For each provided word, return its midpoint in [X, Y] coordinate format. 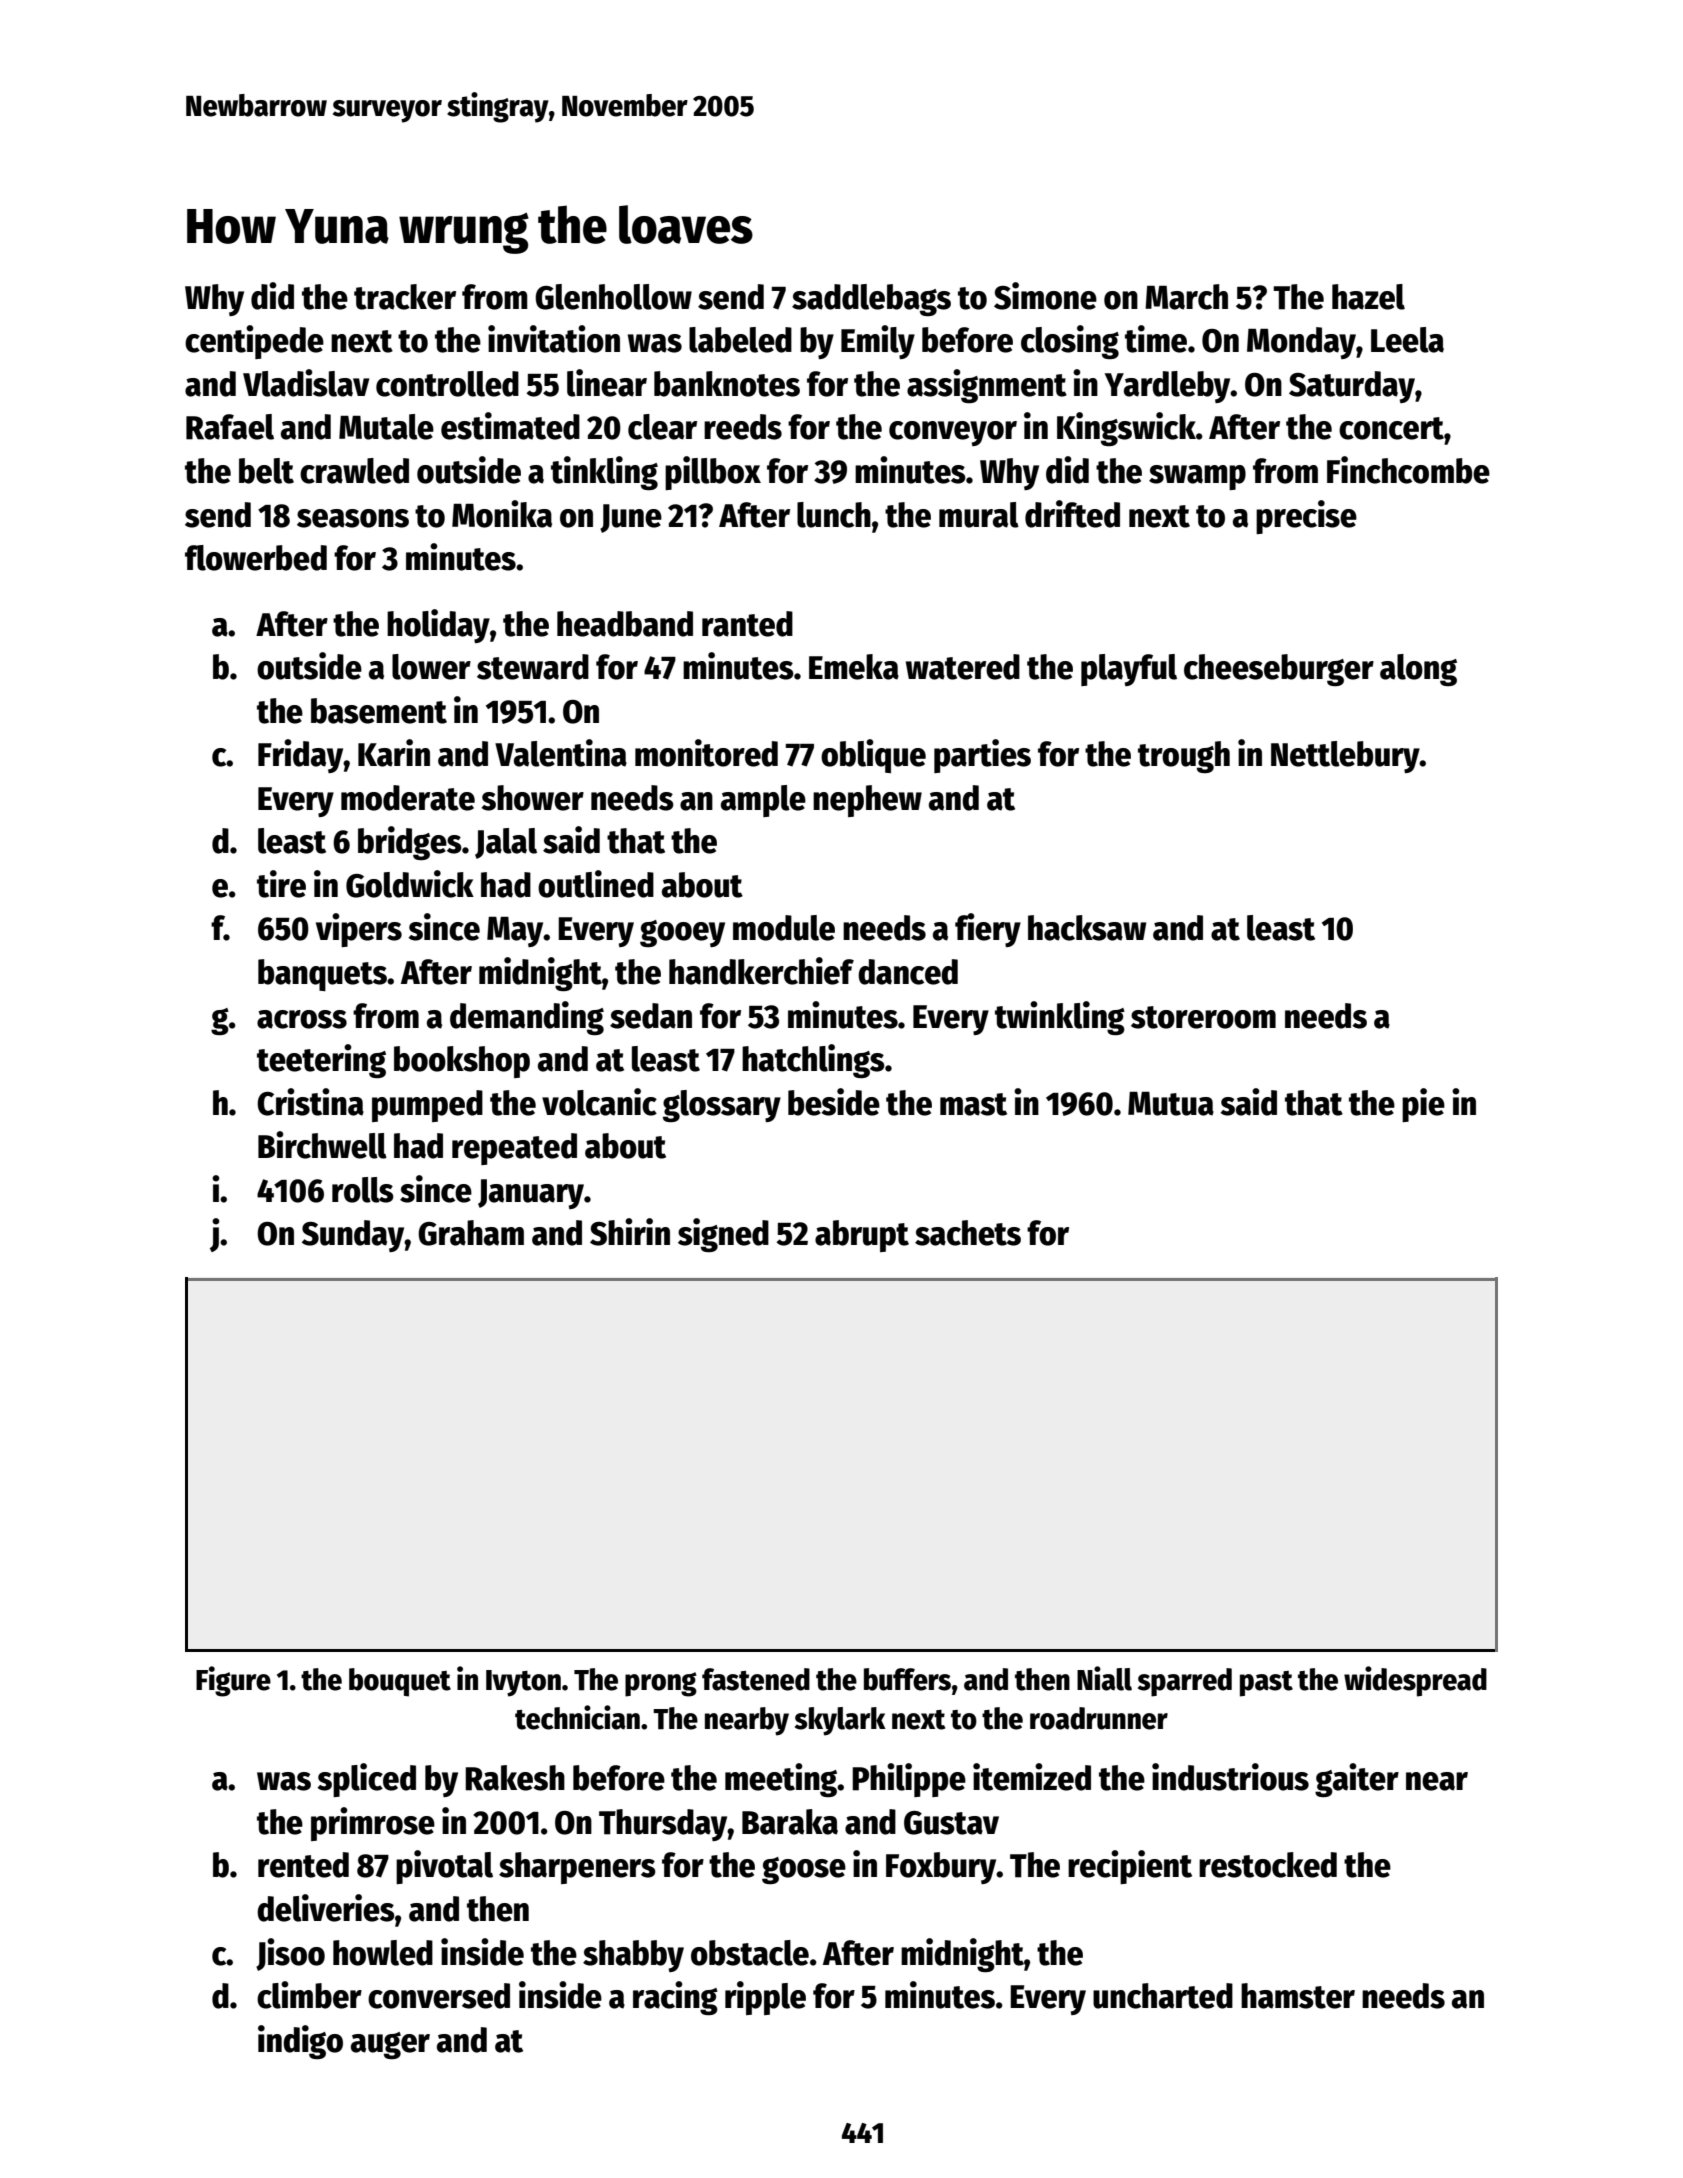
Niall [1104, 1678]
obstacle [750, 1953]
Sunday [353, 1236]
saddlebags [871, 300]
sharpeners [577, 1868]
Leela [1407, 340]
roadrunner [1099, 1718]
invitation [554, 339]
